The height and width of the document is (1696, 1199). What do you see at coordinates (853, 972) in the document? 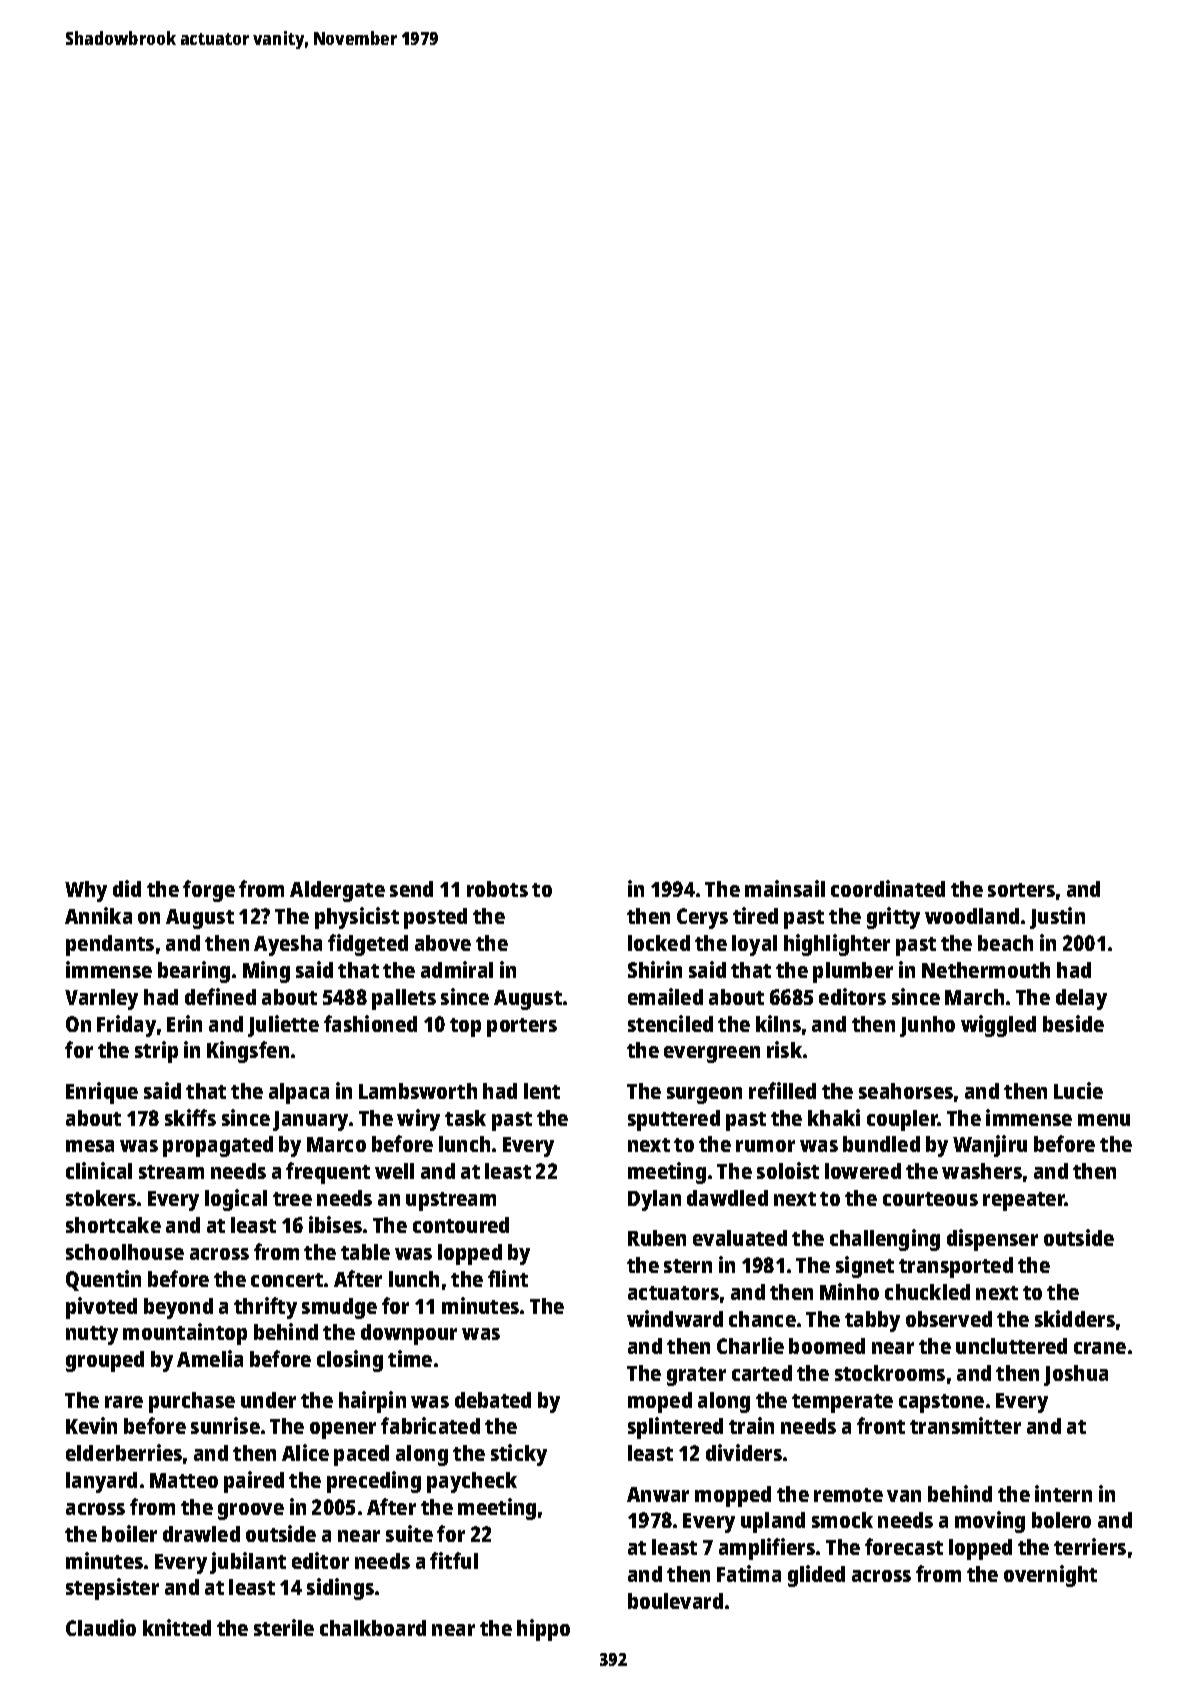
I see `plumber` at bounding box center [853, 972].
